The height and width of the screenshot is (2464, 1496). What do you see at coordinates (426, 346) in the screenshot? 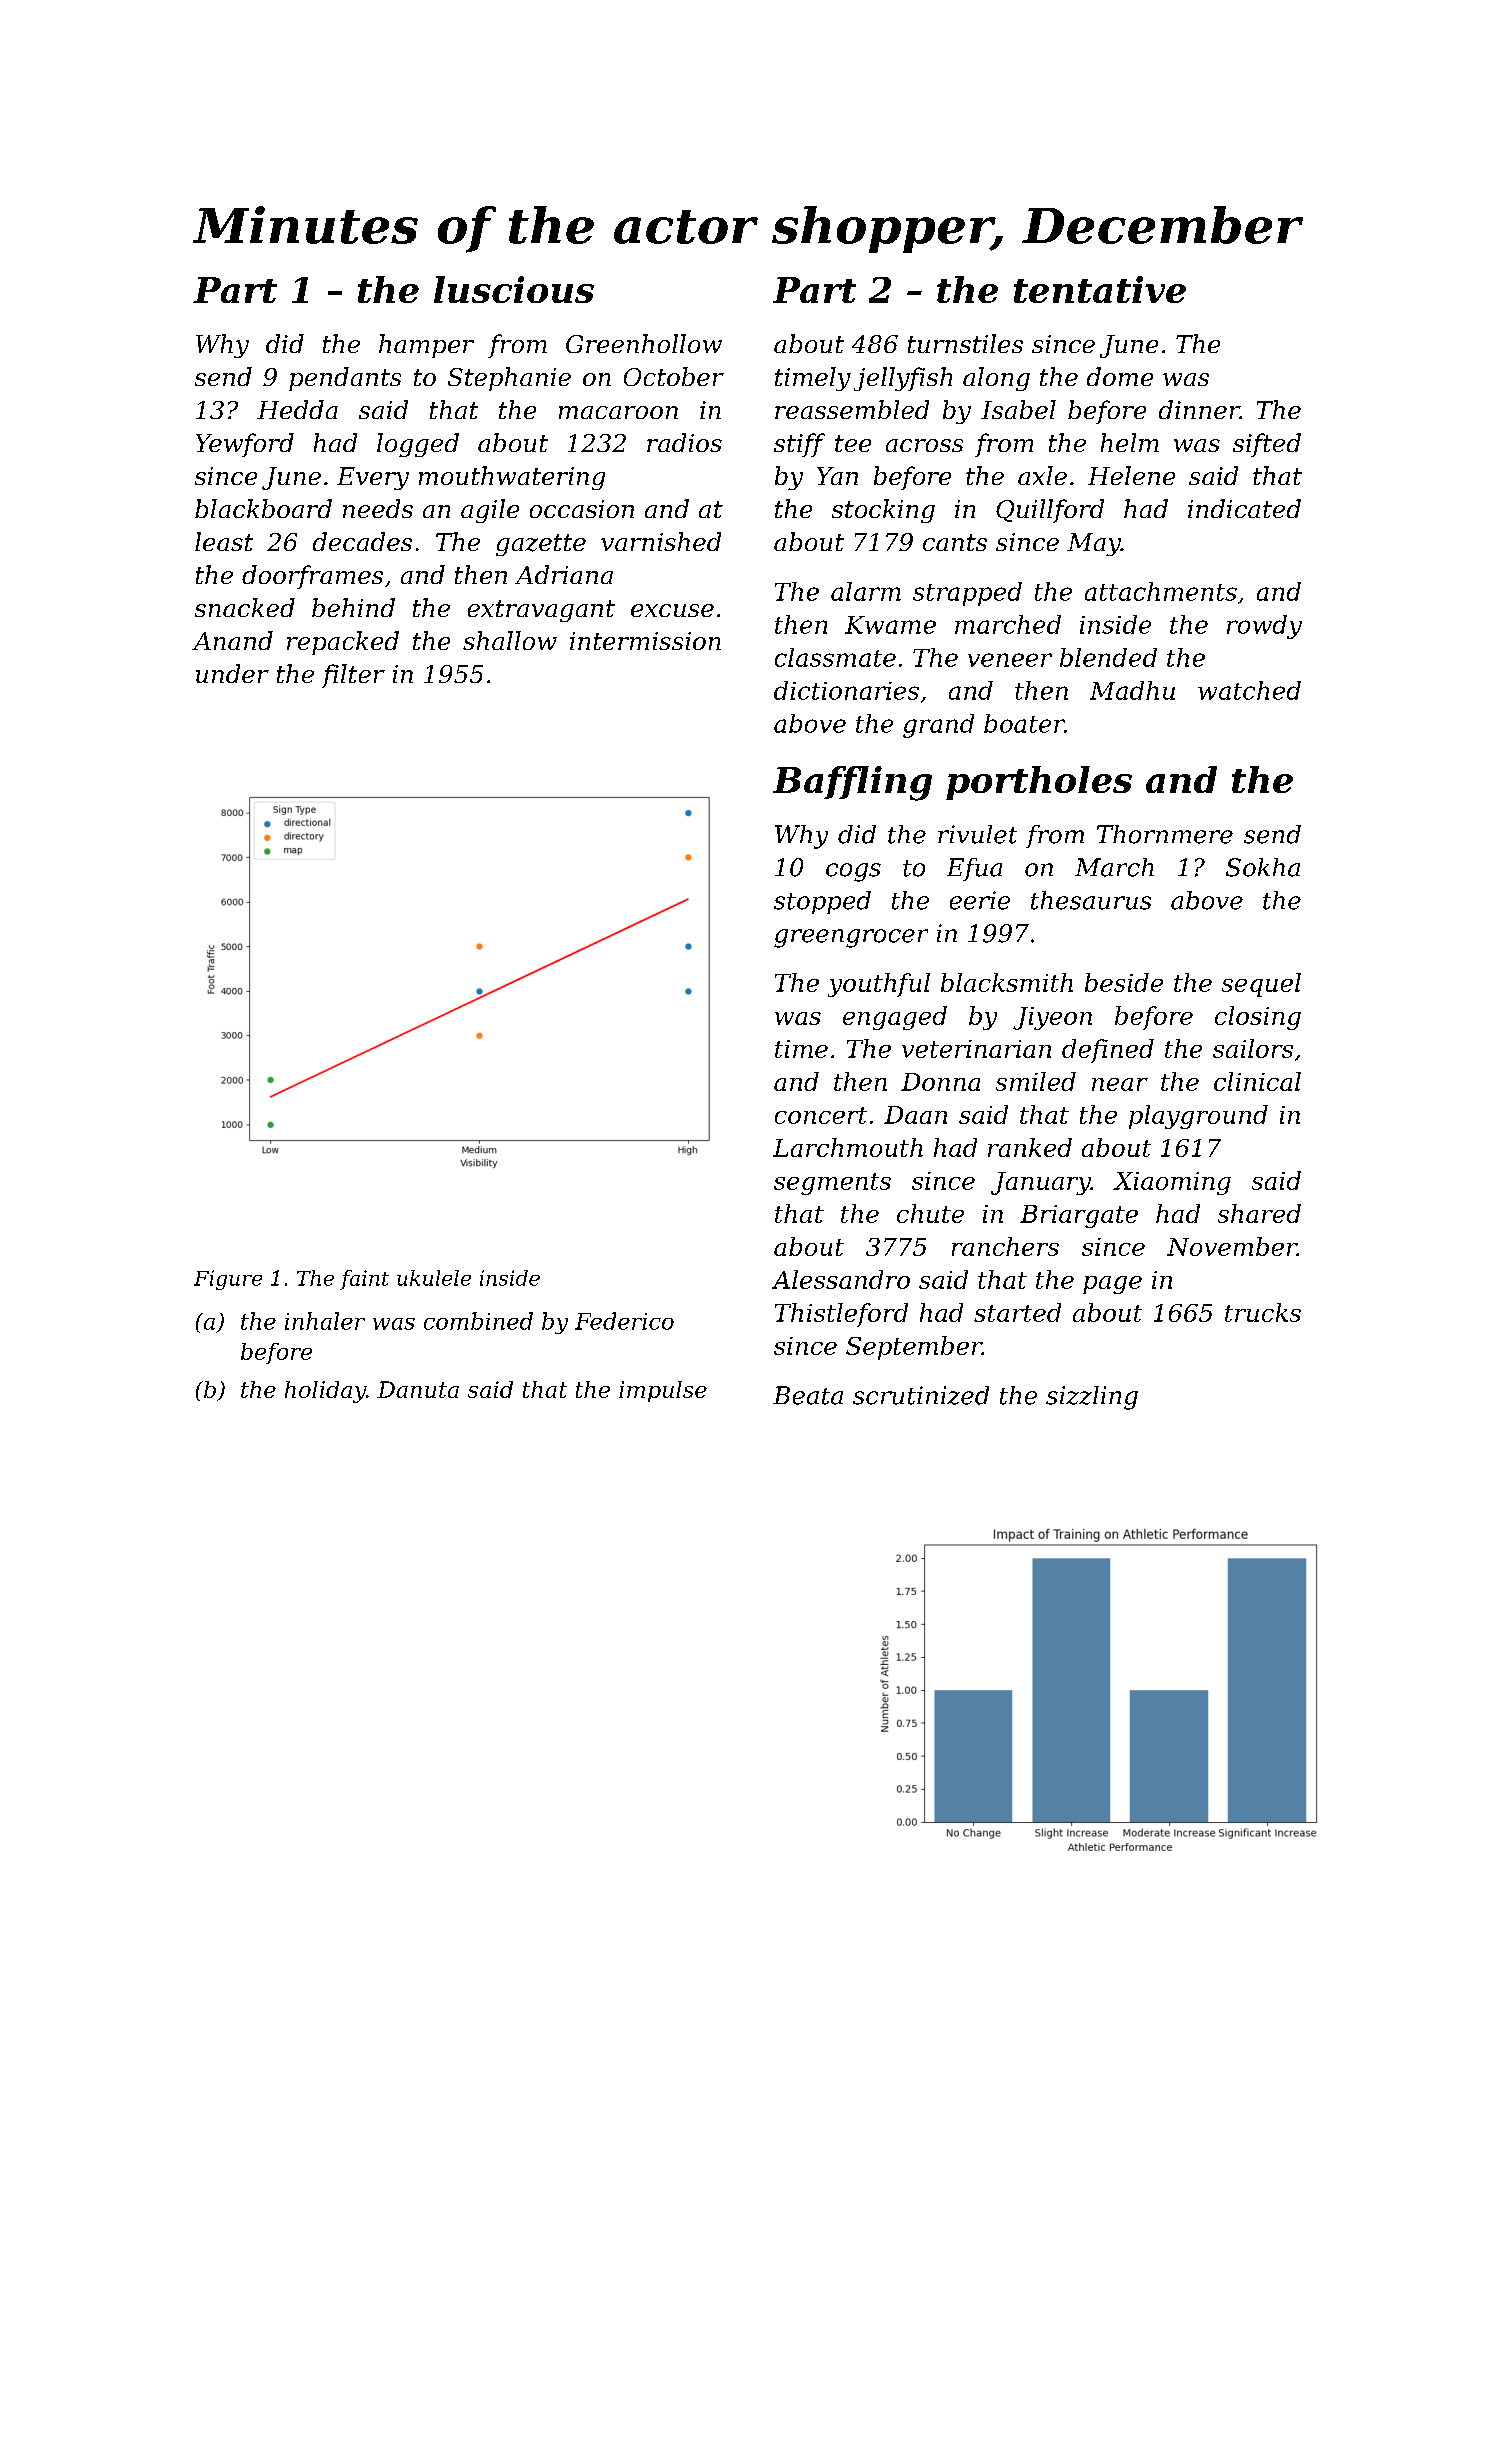
I see `hamper` at bounding box center [426, 346].
